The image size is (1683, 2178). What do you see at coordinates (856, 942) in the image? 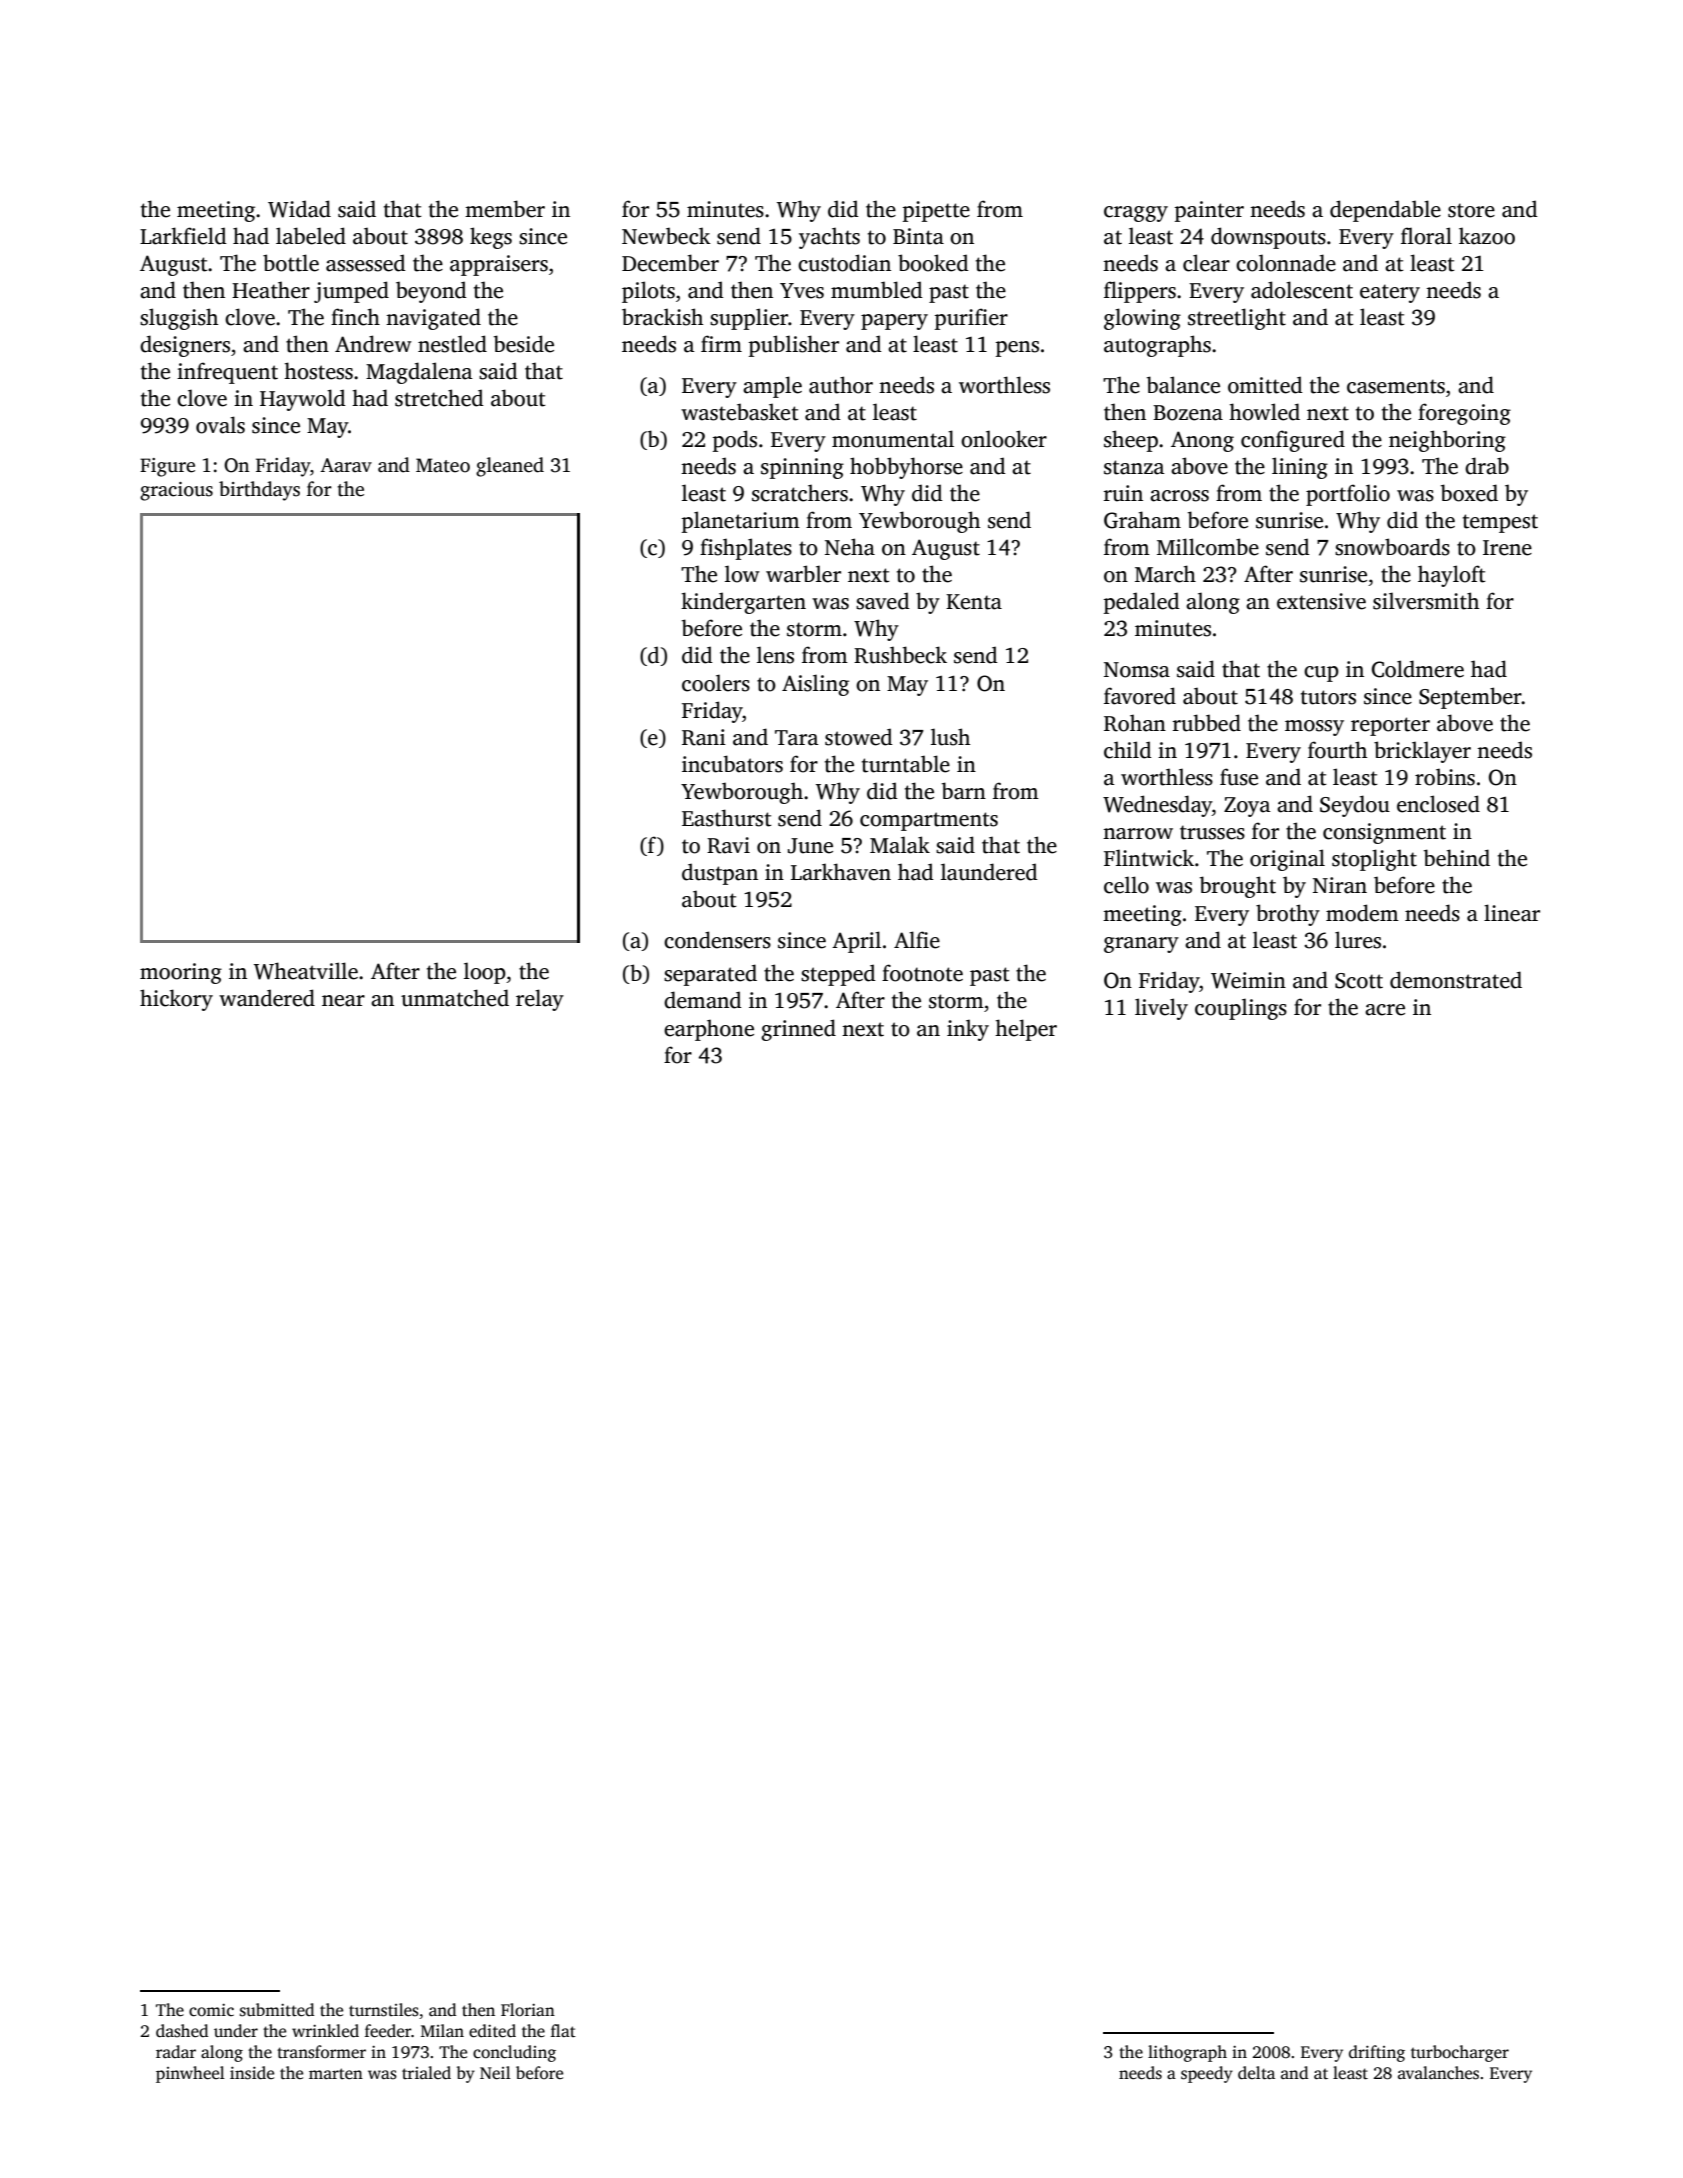
I see `April` at bounding box center [856, 942].
